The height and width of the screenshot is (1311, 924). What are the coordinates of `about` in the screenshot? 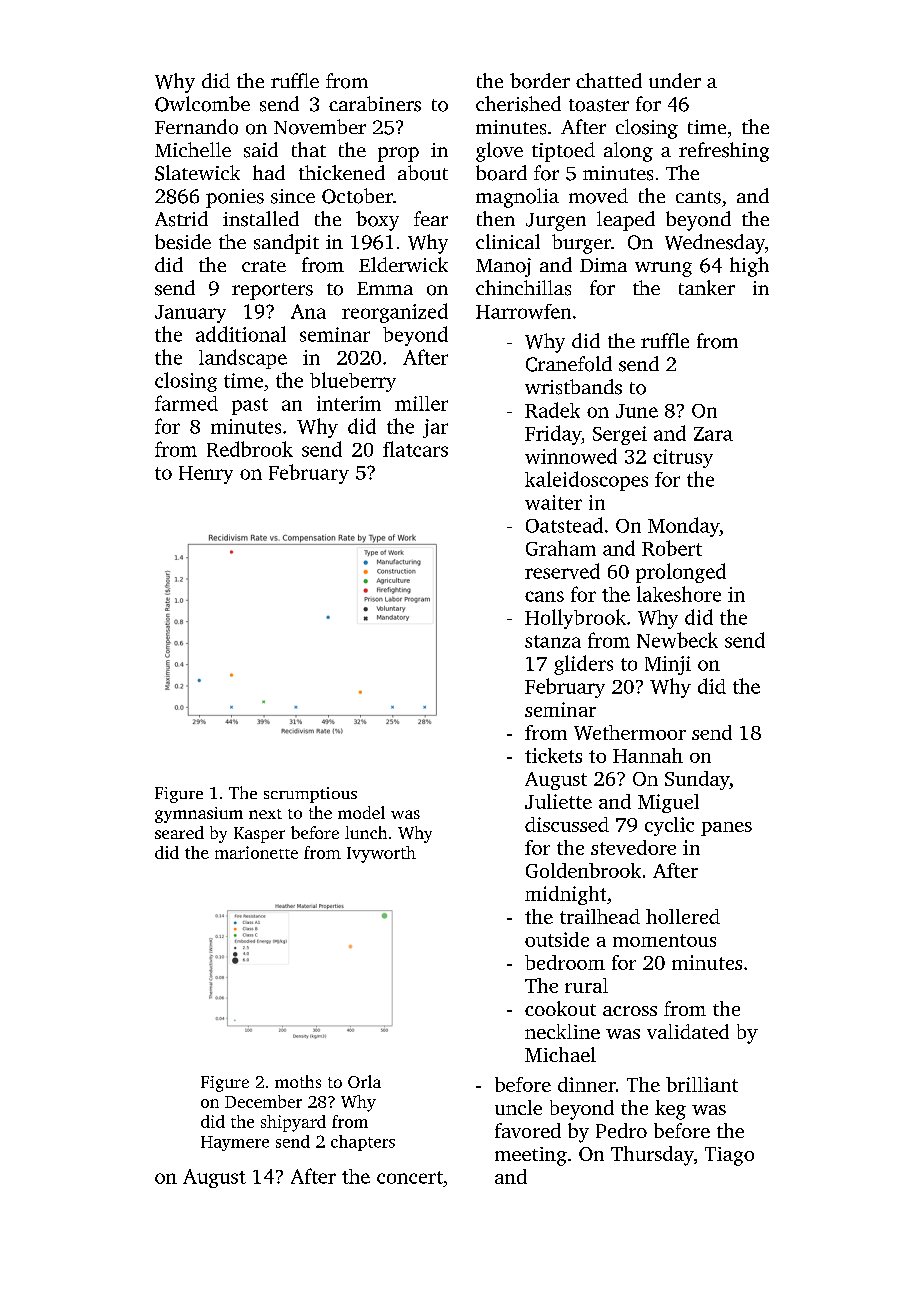 It's located at (423, 173).
